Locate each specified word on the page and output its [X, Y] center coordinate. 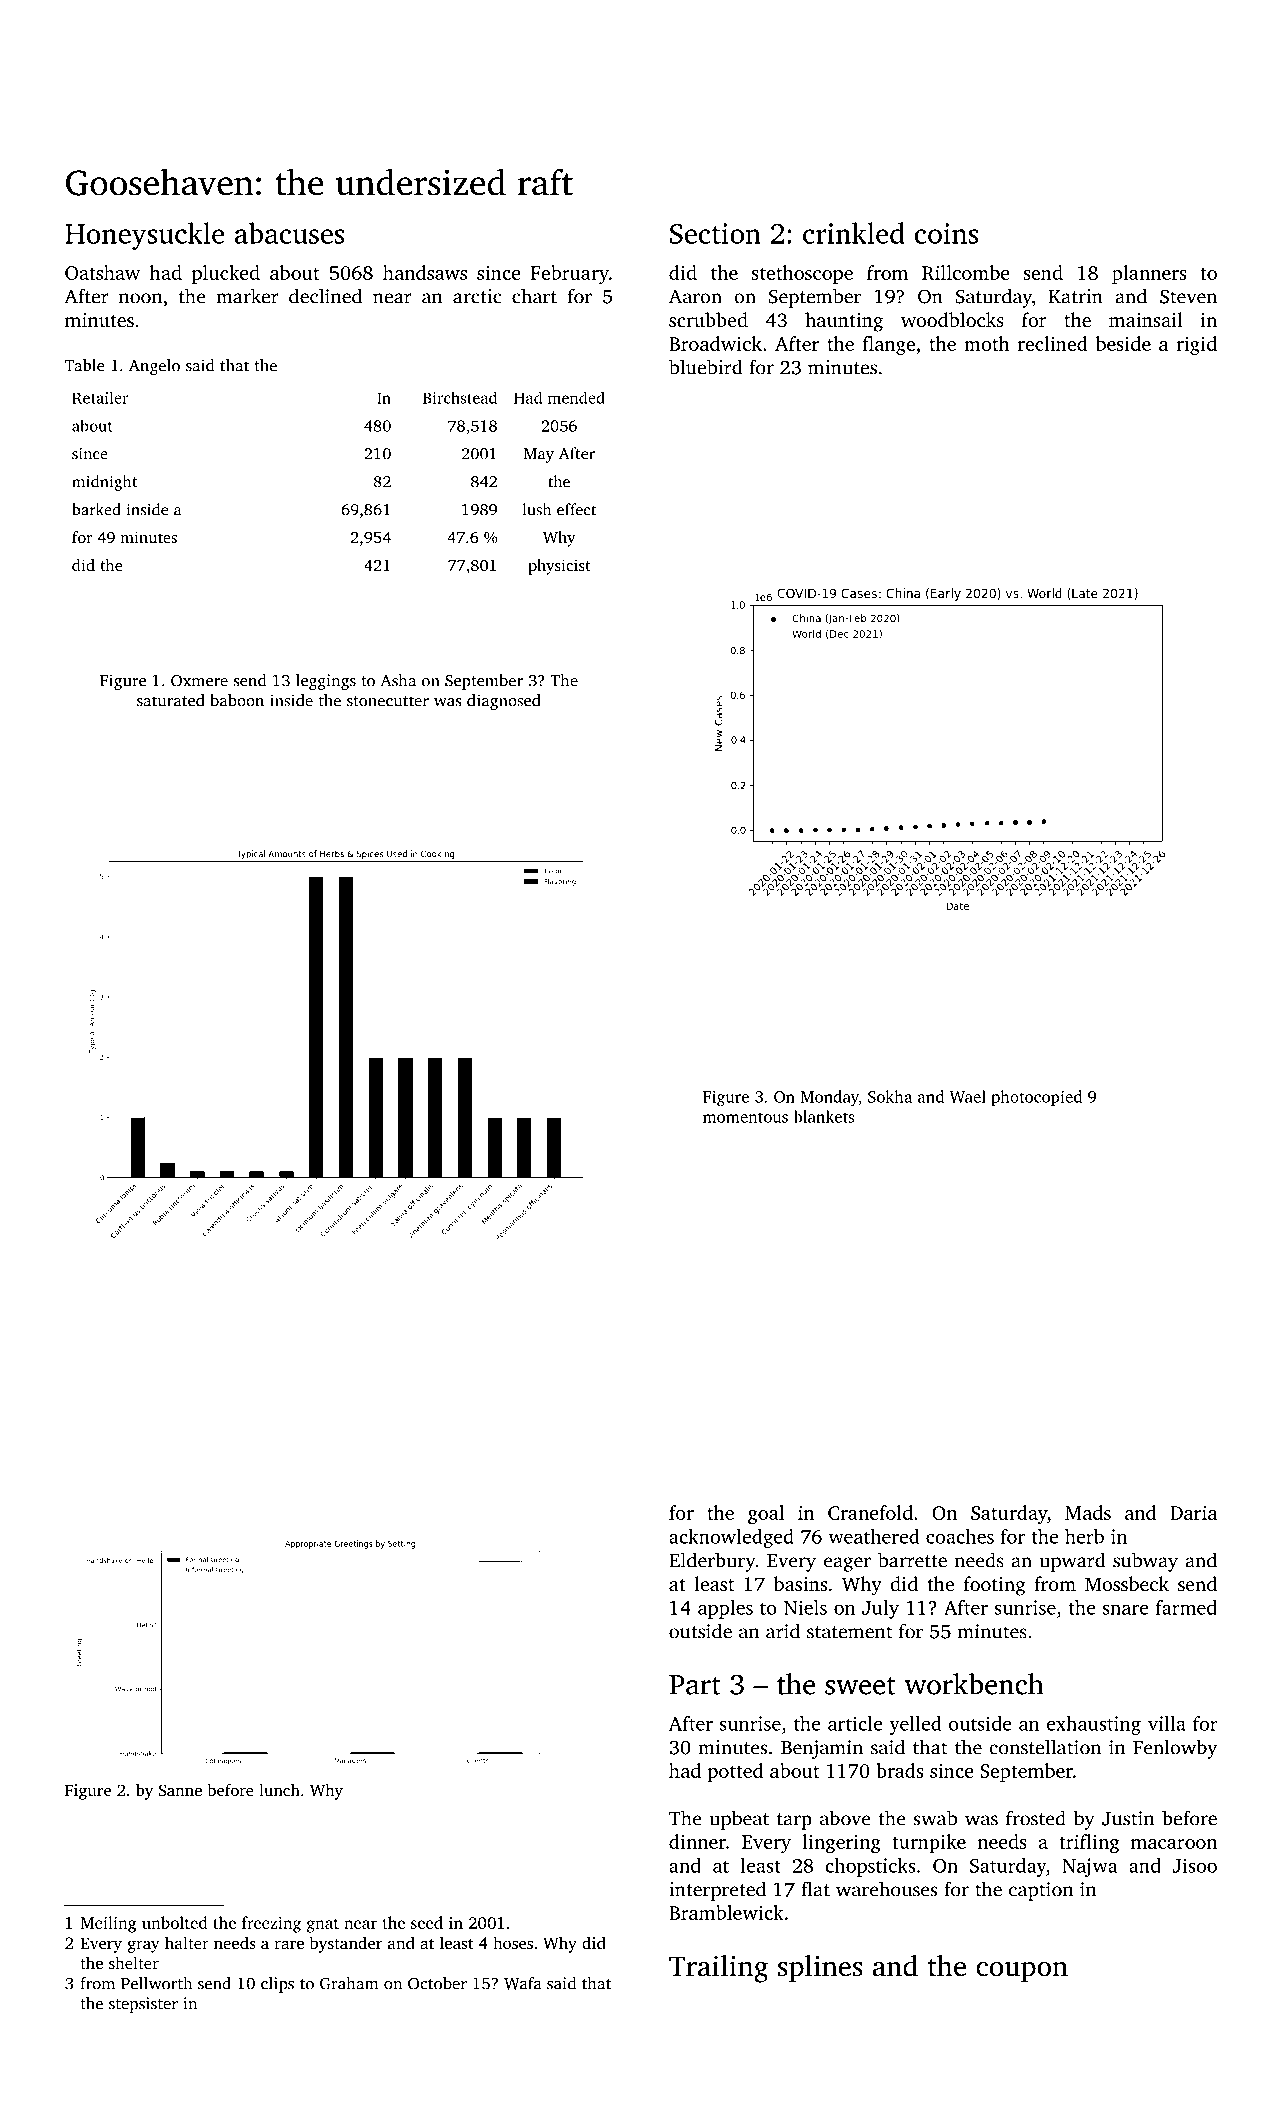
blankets [824, 1116]
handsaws [425, 272]
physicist [559, 567]
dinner [697, 1841]
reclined [1053, 343]
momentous [745, 1117]
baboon [237, 700]
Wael [968, 1096]
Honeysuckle [145, 236]
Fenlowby [1175, 1749]
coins [946, 233]
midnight [105, 483]
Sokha [890, 1096]
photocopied [1036, 1098]
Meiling [108, 1924]
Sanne [180, 1790]
